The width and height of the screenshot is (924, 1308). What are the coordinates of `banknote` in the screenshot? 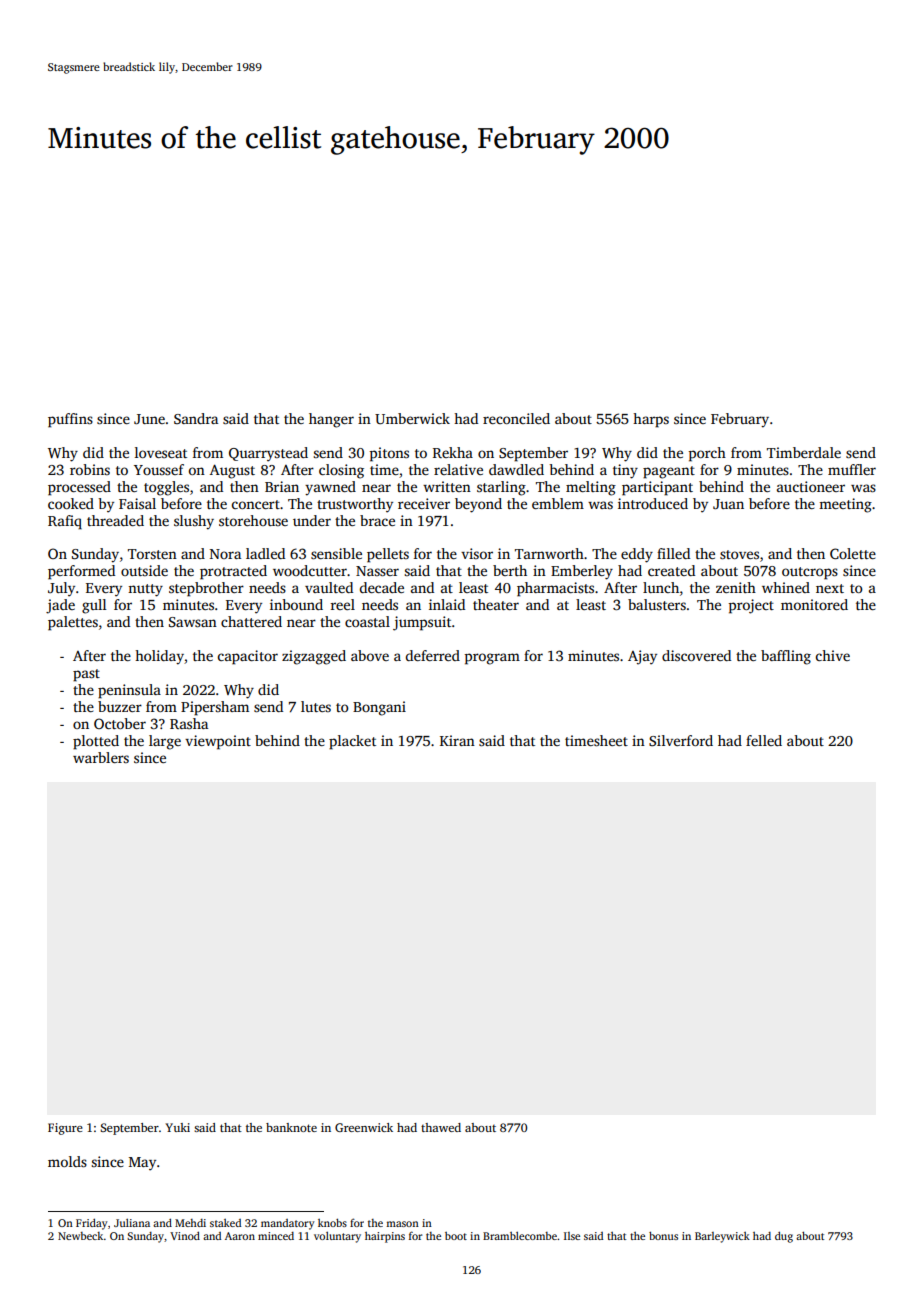 It's located at (291, 1127).
